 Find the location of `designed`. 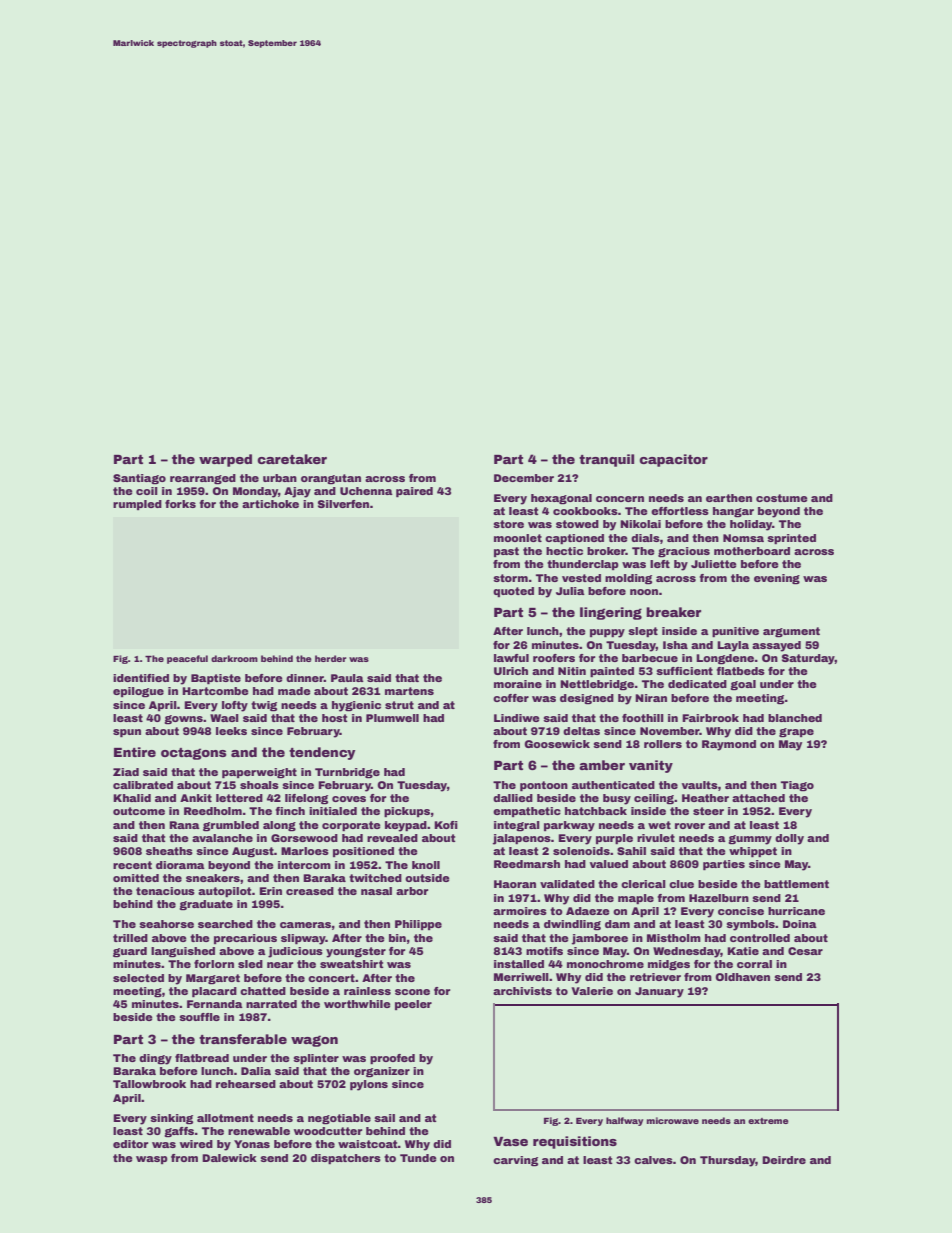

designed is located at coordinates (587, 699).
